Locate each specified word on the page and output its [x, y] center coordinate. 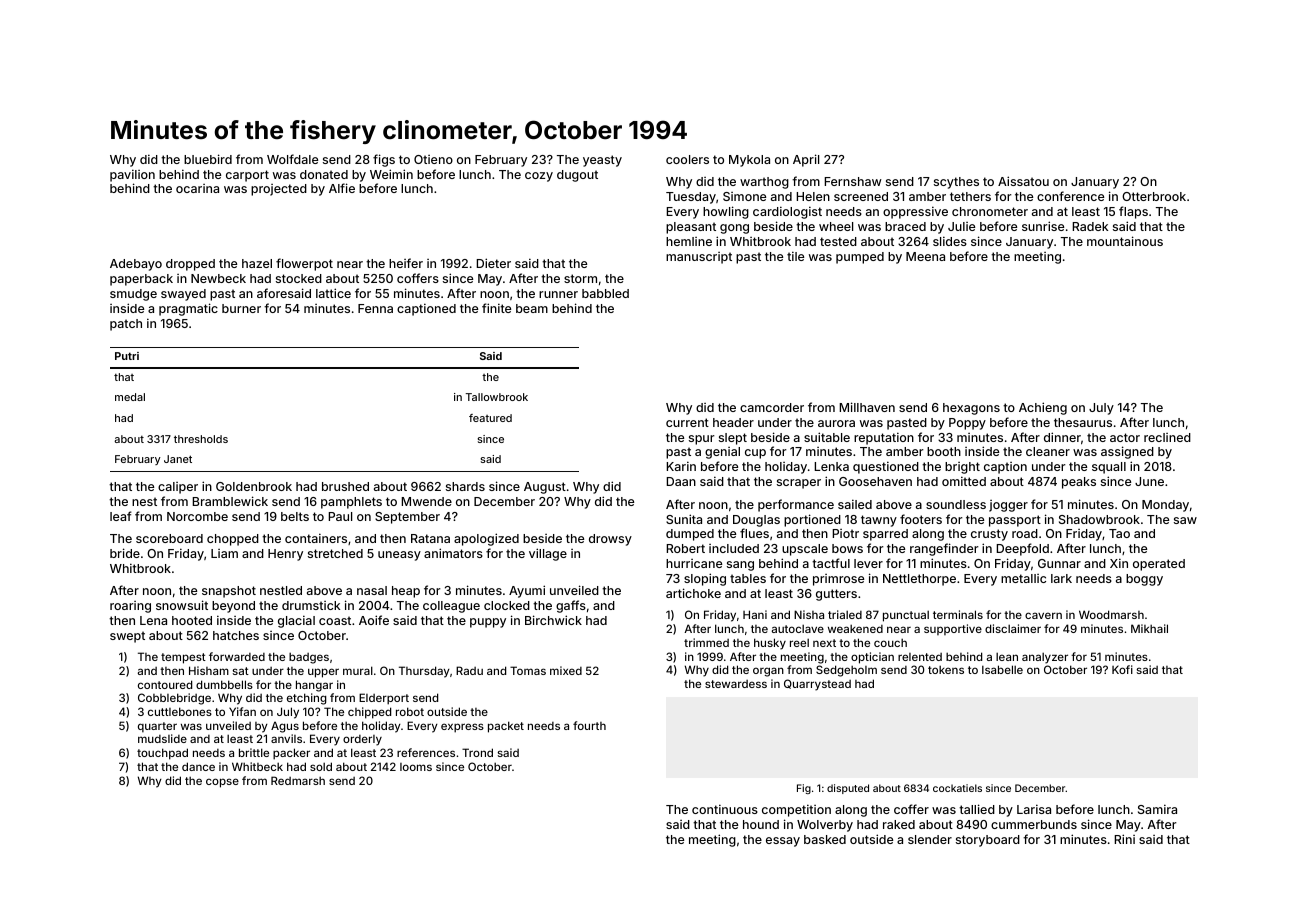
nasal [372, 590]
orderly [362, 740]
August [545, 488]
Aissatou [1023, 181]
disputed [848, 789]
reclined [1167, 437]
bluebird [208, 159]
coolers [687, 159]
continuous [725, 809]
